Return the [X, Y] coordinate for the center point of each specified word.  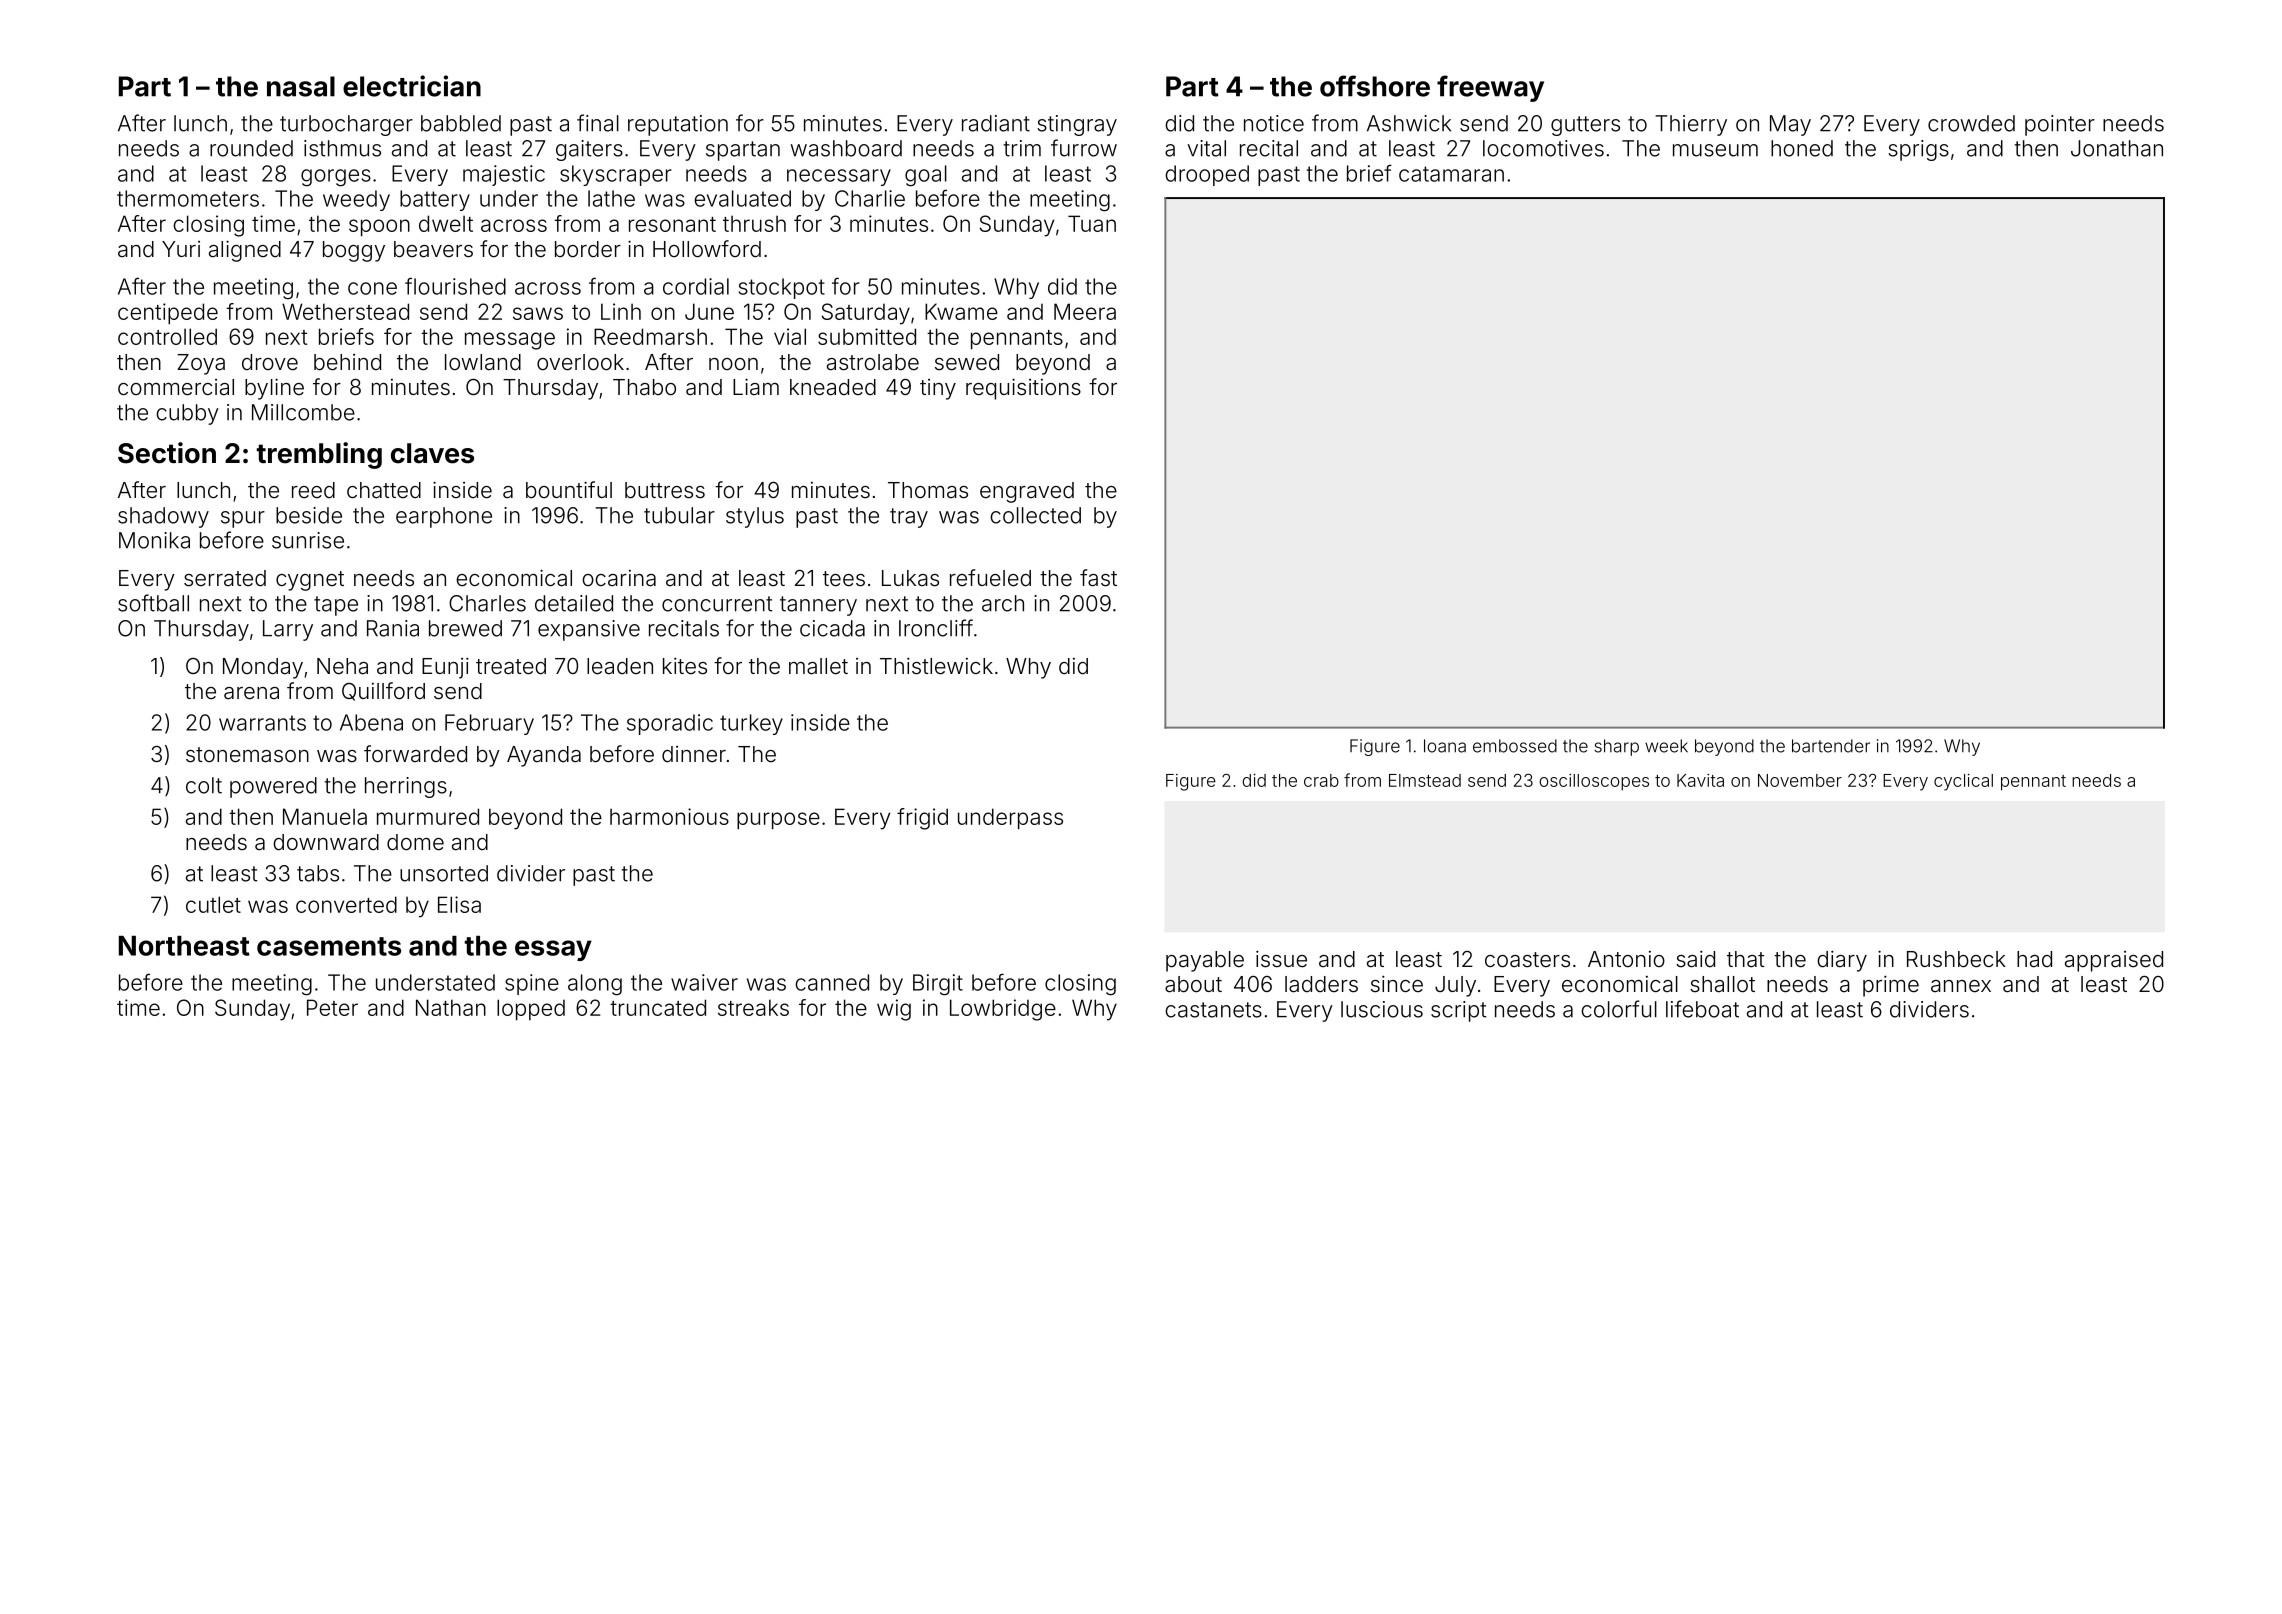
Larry [288, 630]
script [1458, 1011]
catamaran [1451, 174]
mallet [818, 666]
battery [435, 200]
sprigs [1918, 150]
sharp [1616, 747]
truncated [658, 1007]
